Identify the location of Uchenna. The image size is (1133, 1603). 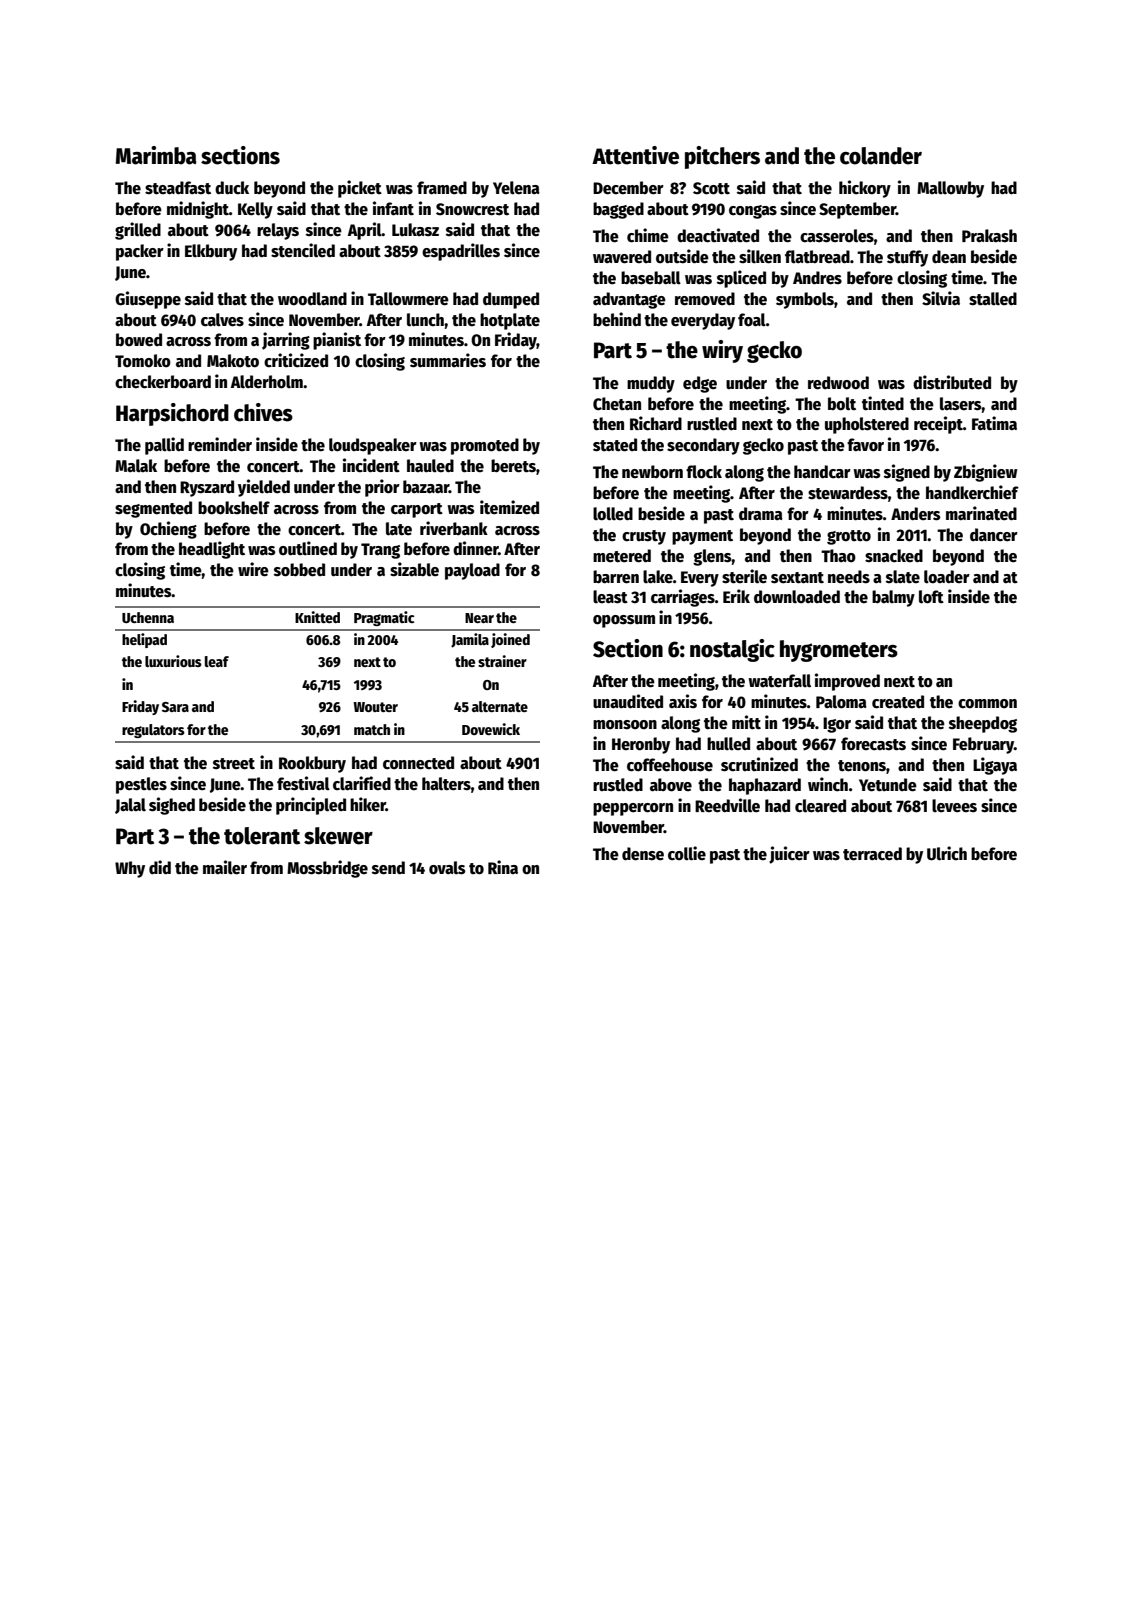
(148, 617).
